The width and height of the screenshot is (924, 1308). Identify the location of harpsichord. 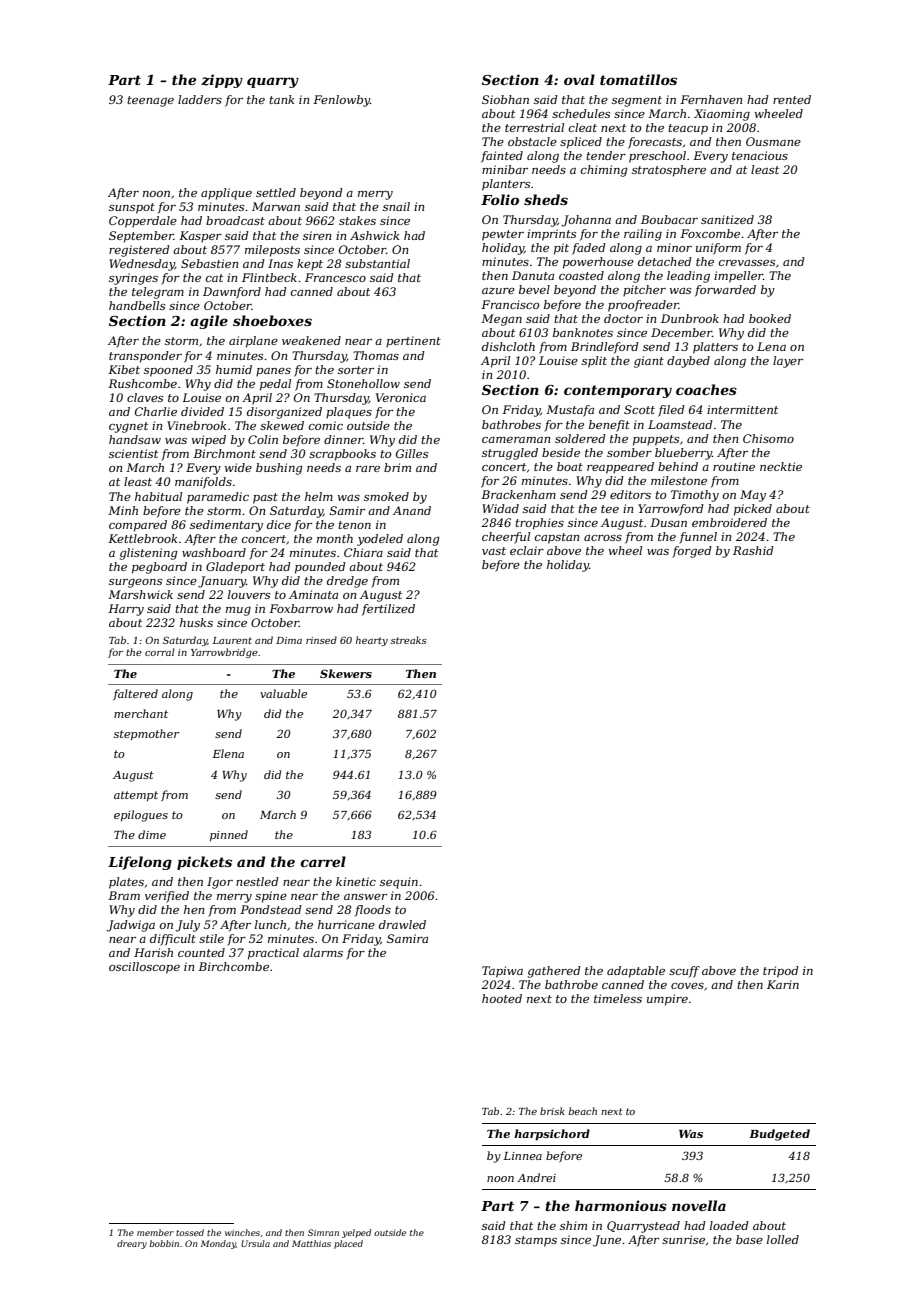
(552, 1135).
